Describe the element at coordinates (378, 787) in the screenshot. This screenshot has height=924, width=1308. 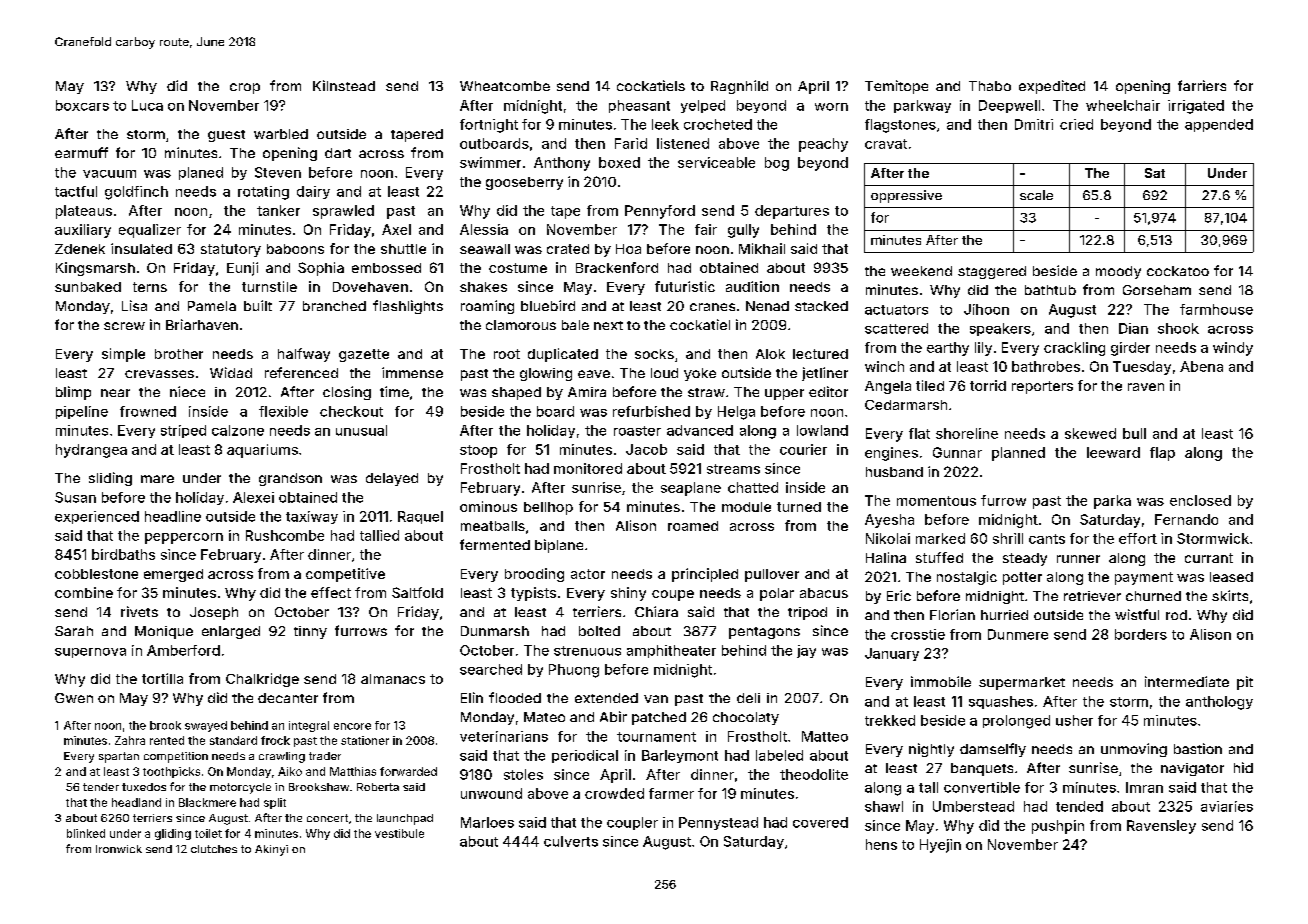
I see `Roberta` at that location.
